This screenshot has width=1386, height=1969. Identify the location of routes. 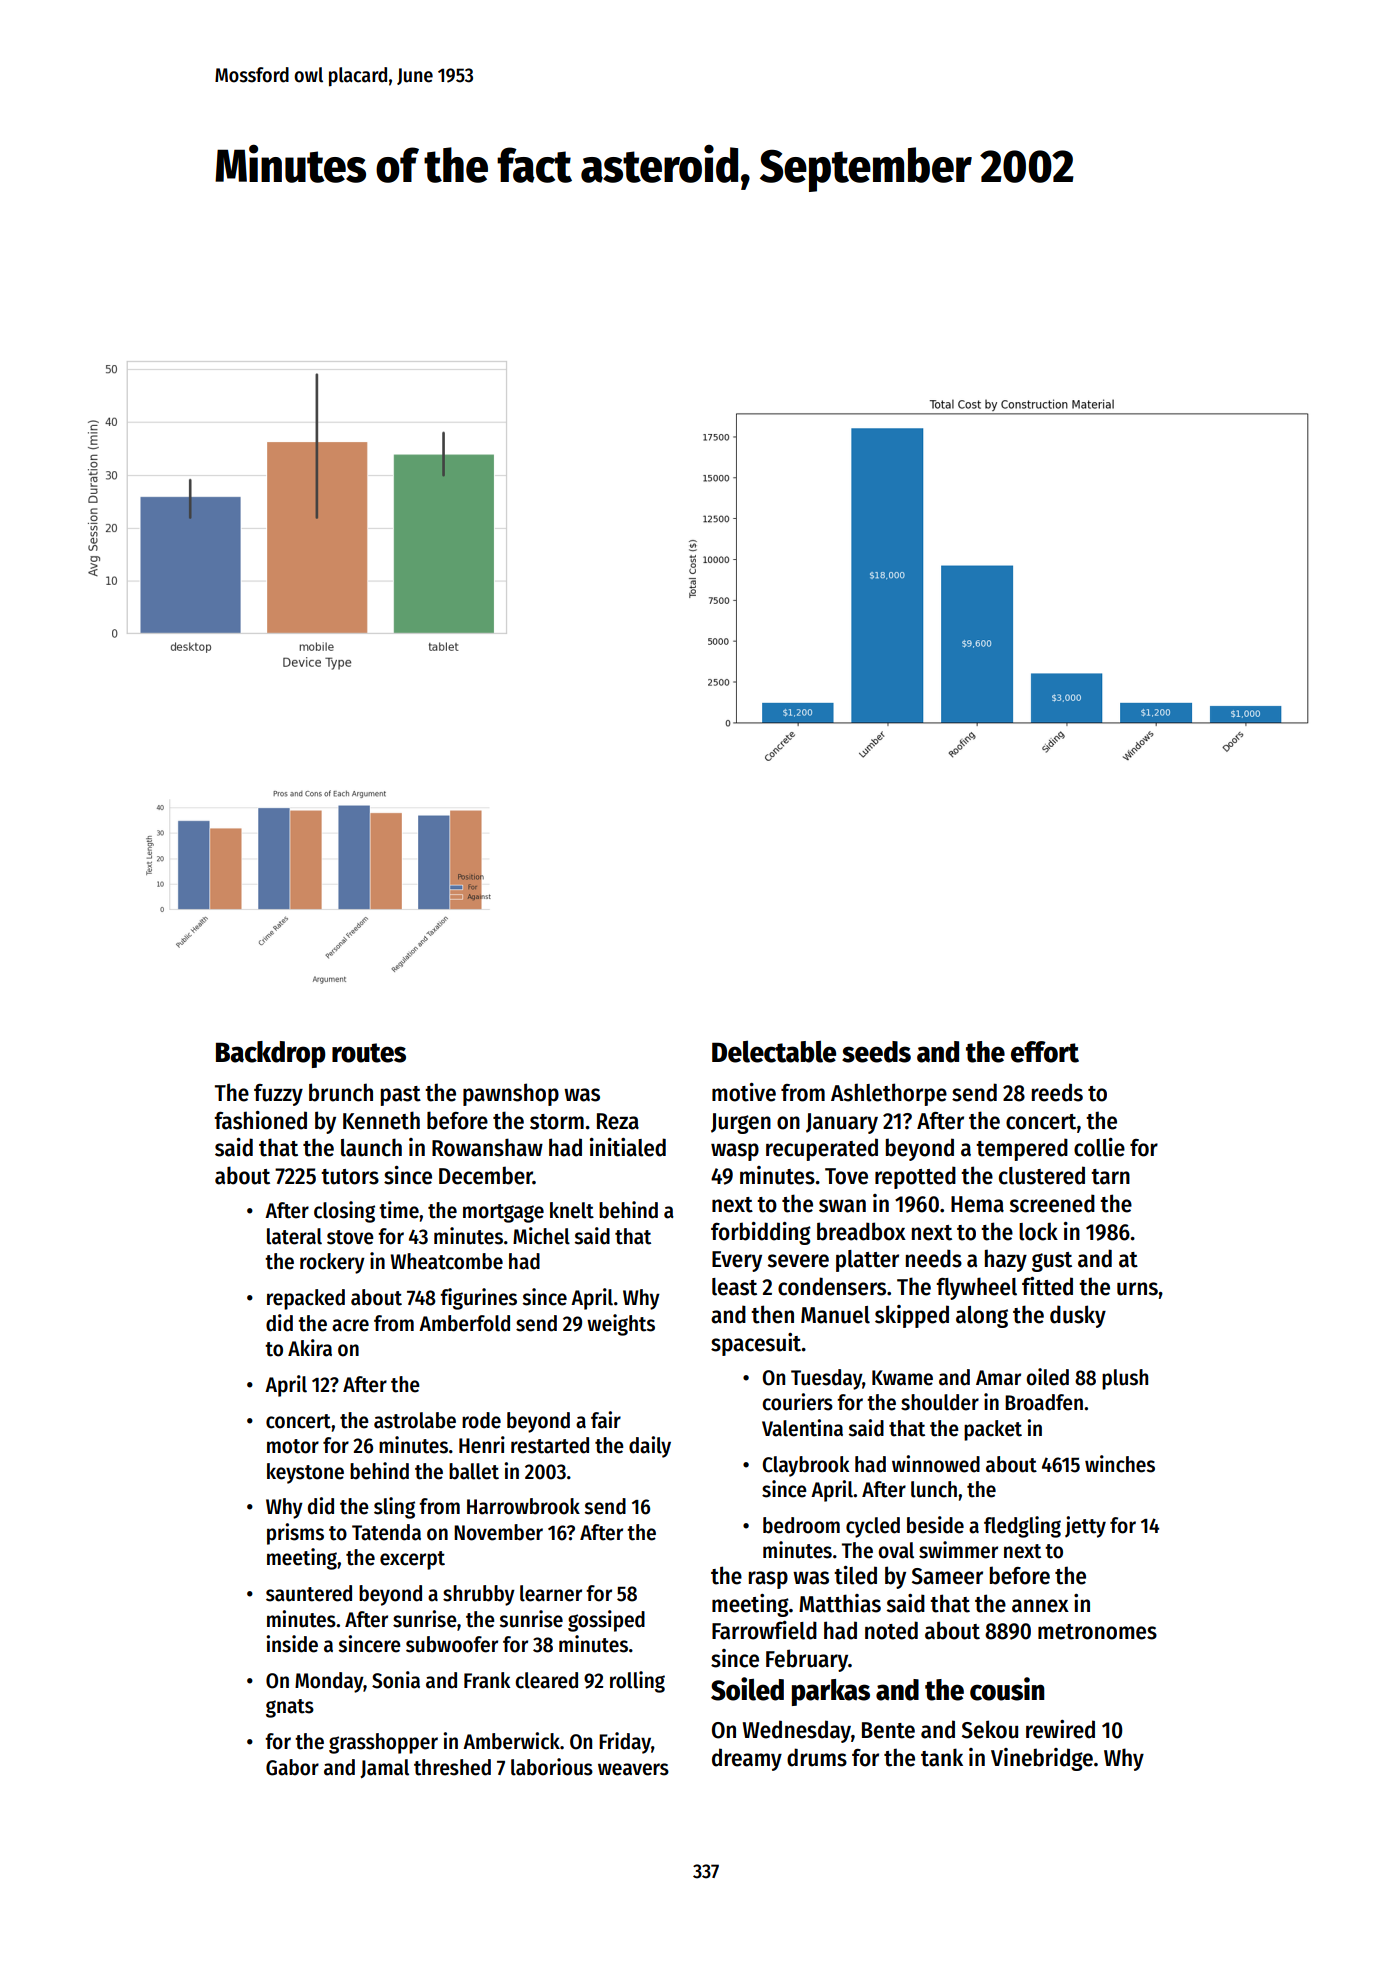
(369, 1053).
